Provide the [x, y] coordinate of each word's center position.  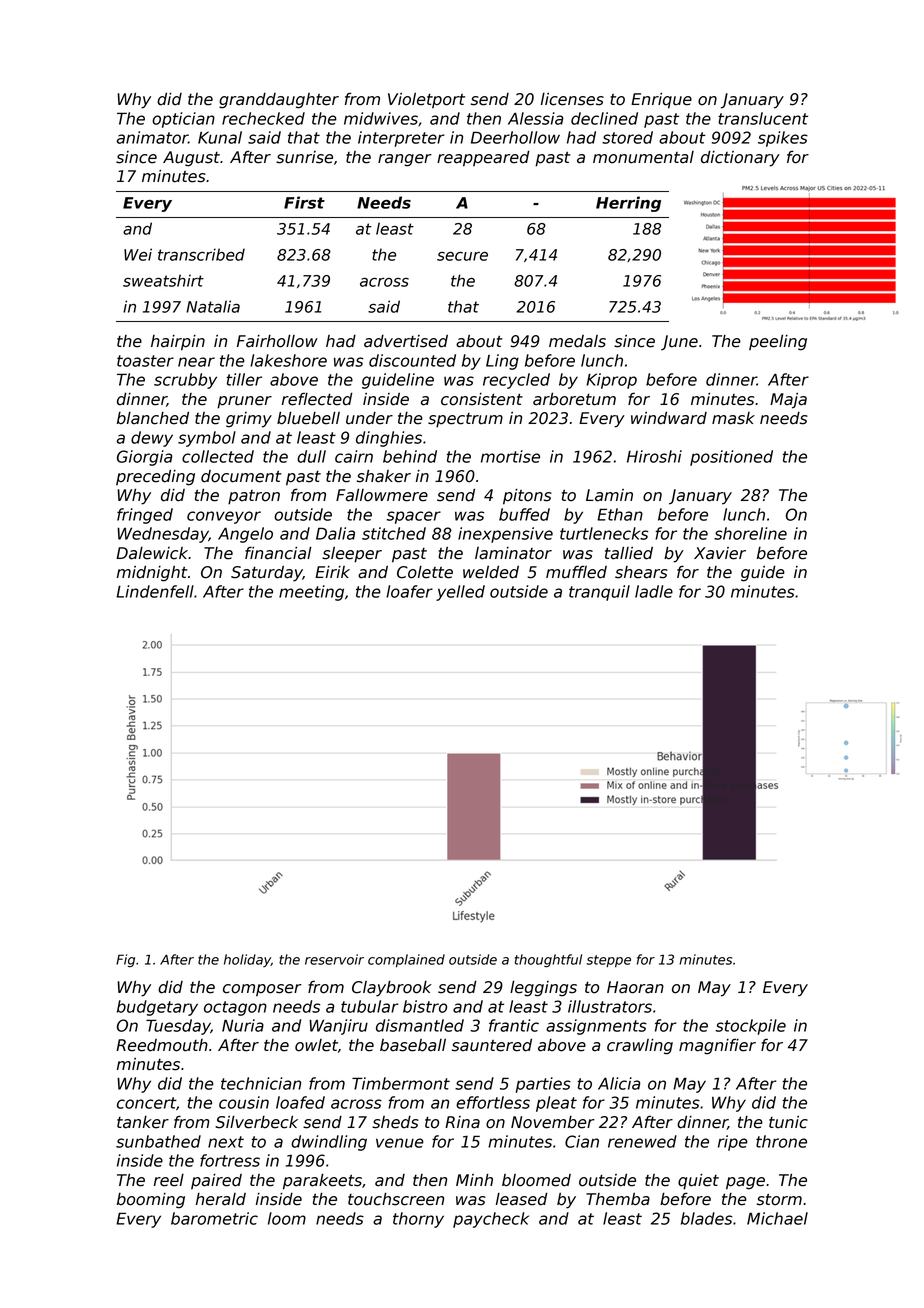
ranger [405, 160]
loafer [409, 591]
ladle [654, 591]
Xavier [720, 553]
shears [641, 572]
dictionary [740, 159]
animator [152, 137]
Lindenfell [155, 591]
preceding [155, 478]
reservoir [334, 959]
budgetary [157, 1008]
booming [151, 1201]
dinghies [389, 439]
